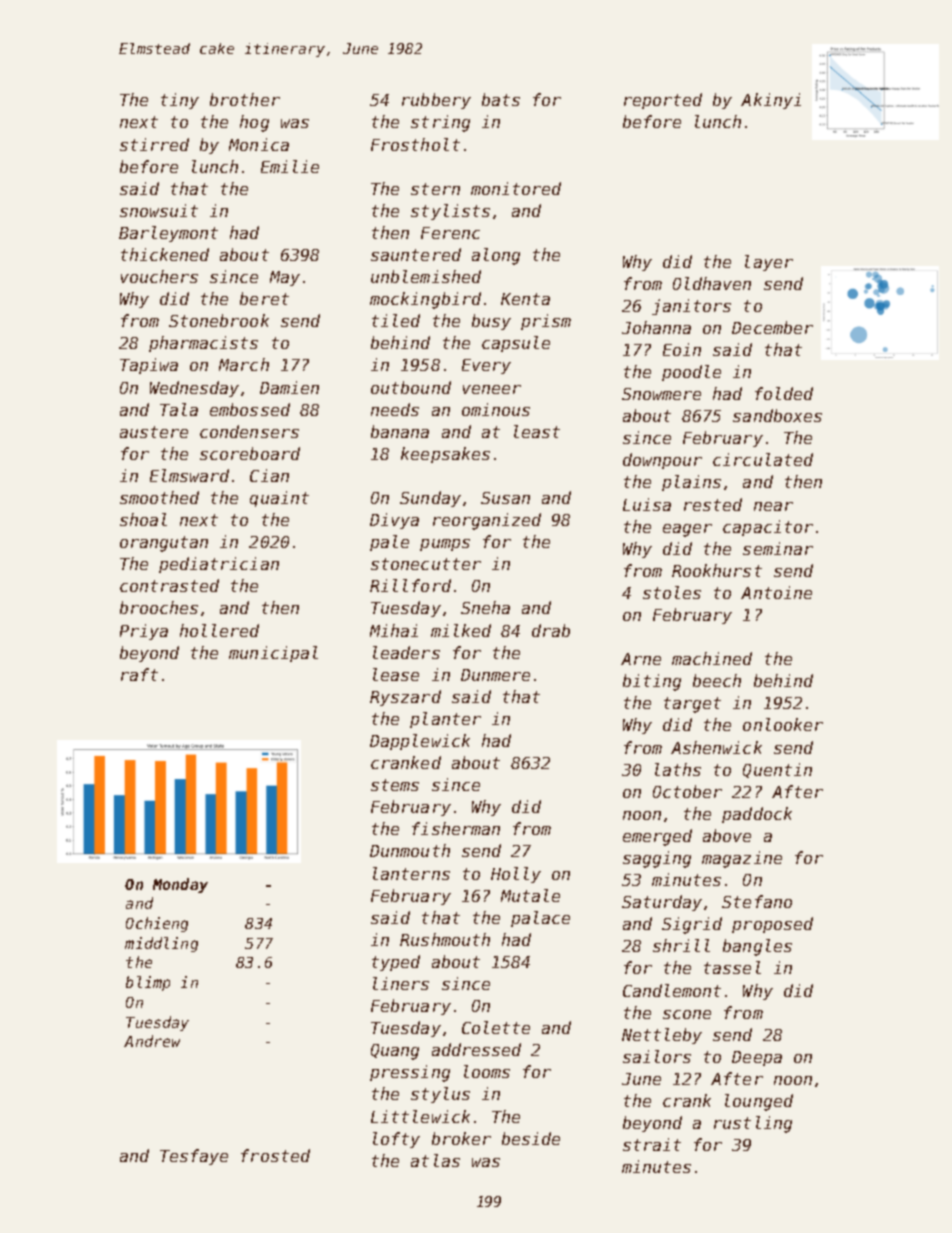 The image size is (952, 1233). I want to click on Colette, so click(496, 1027).
